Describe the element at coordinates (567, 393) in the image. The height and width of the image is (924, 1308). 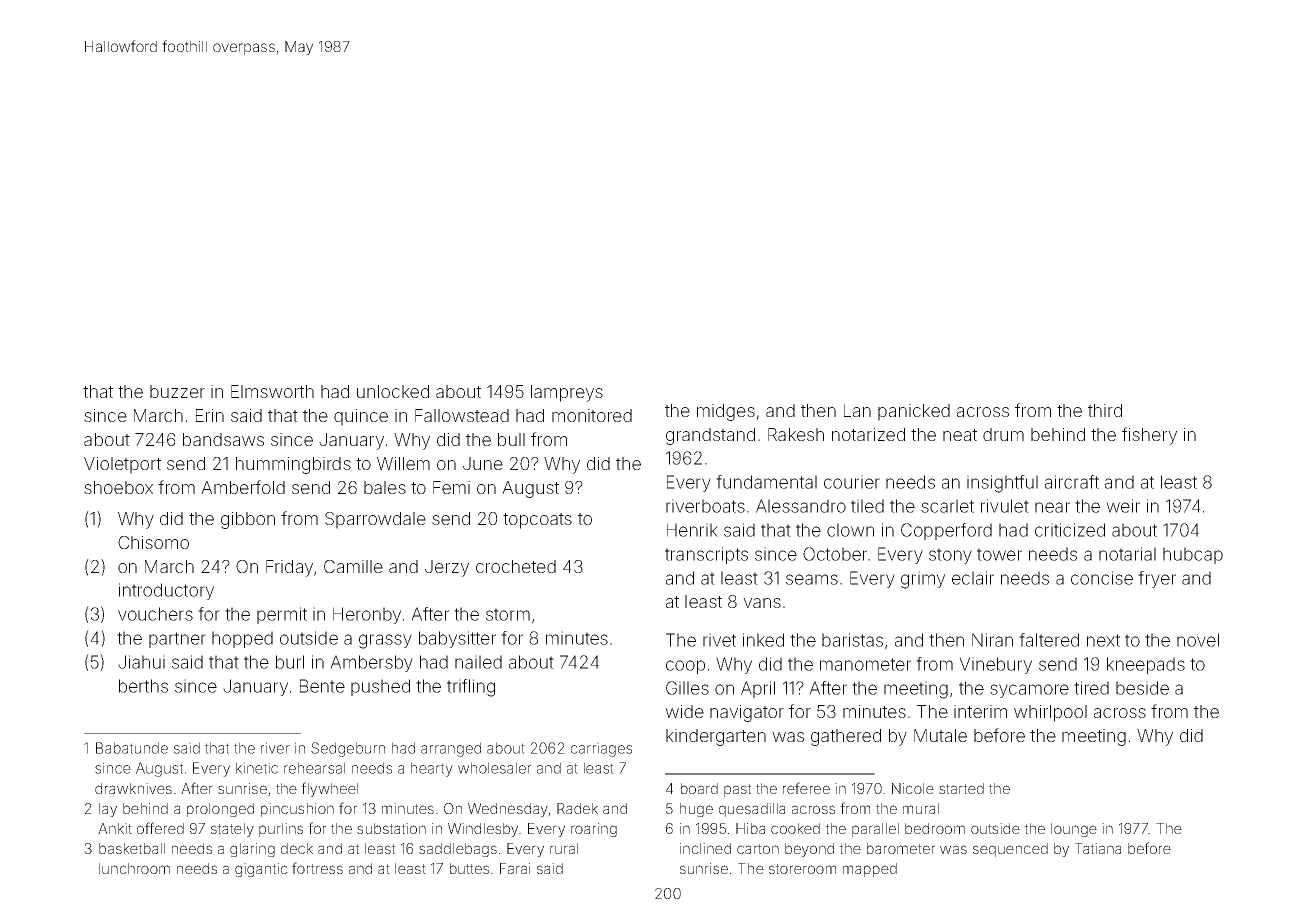
I see `lampreys` at that location.
